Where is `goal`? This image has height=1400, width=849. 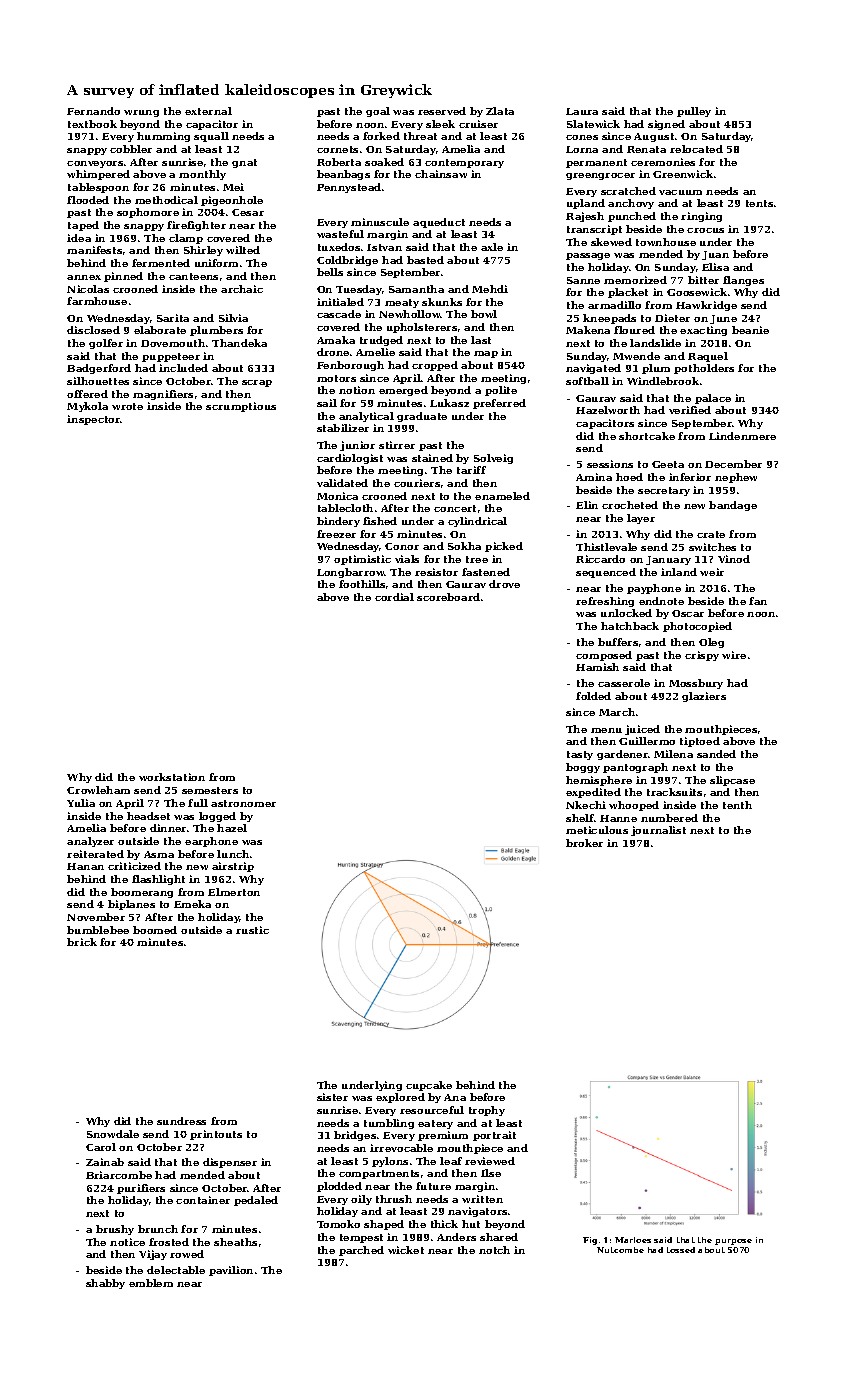
goal is located at coordinates (378, 112).
